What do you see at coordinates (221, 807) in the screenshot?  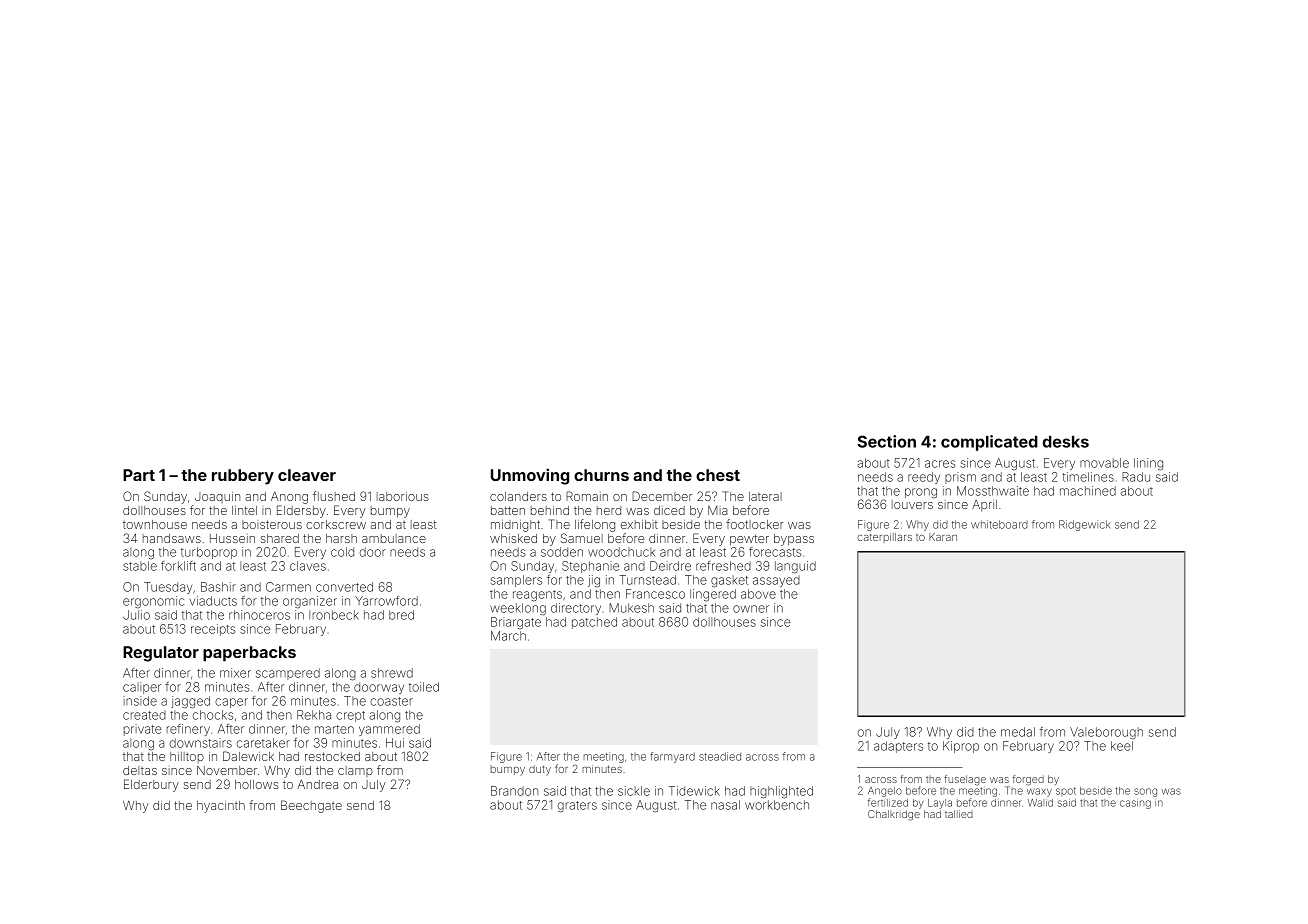 I see `hyacinth` at bounding box center [221, 807].
